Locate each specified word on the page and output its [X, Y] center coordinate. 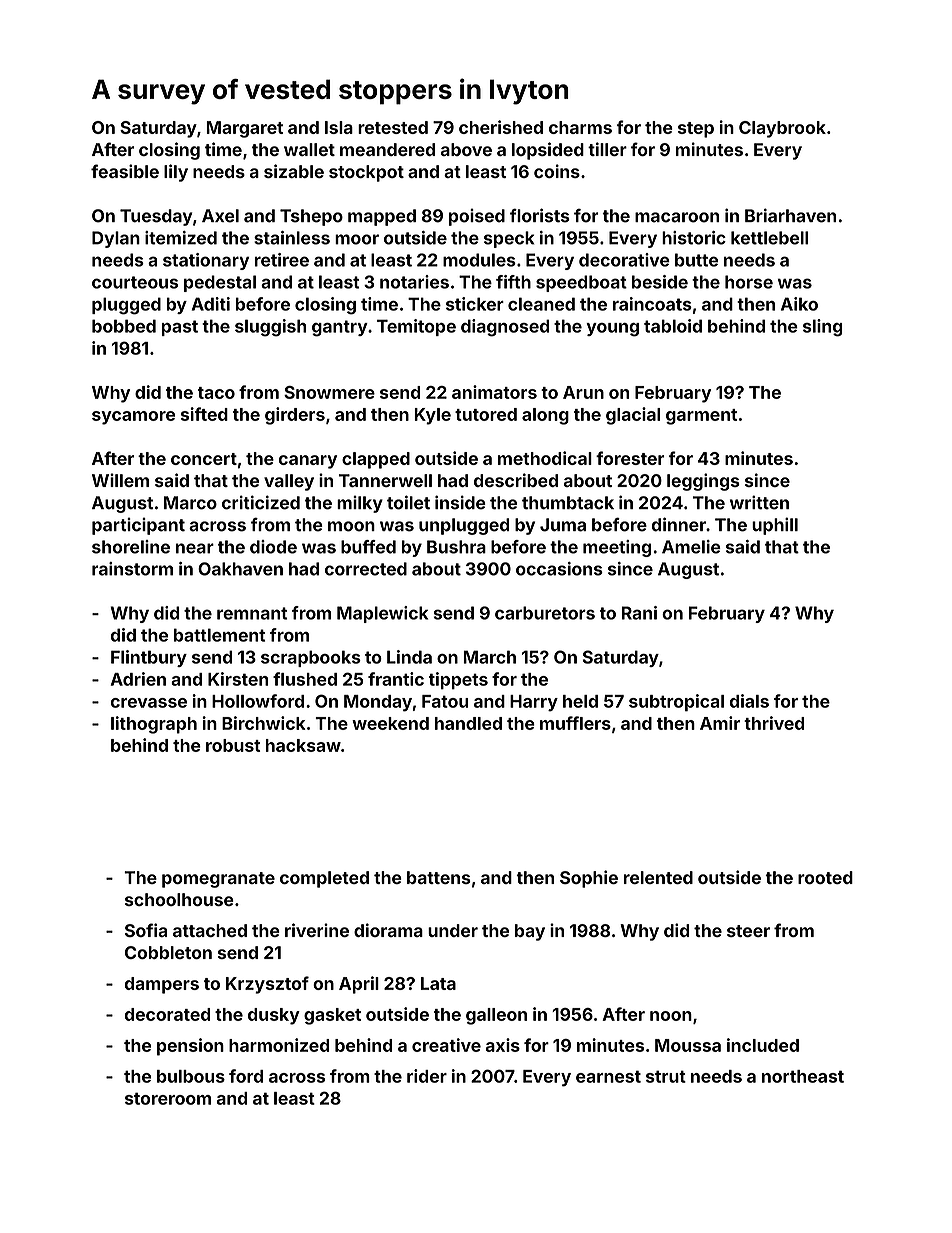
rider [427, 1076]
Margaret [244, 129]
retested [393, 127]
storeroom [168, 1098]
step [696, 130]
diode [273, 547]
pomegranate [218, 880]
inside [460, 502]
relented [658, 877]
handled [468, 723]
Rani [639, 613]
